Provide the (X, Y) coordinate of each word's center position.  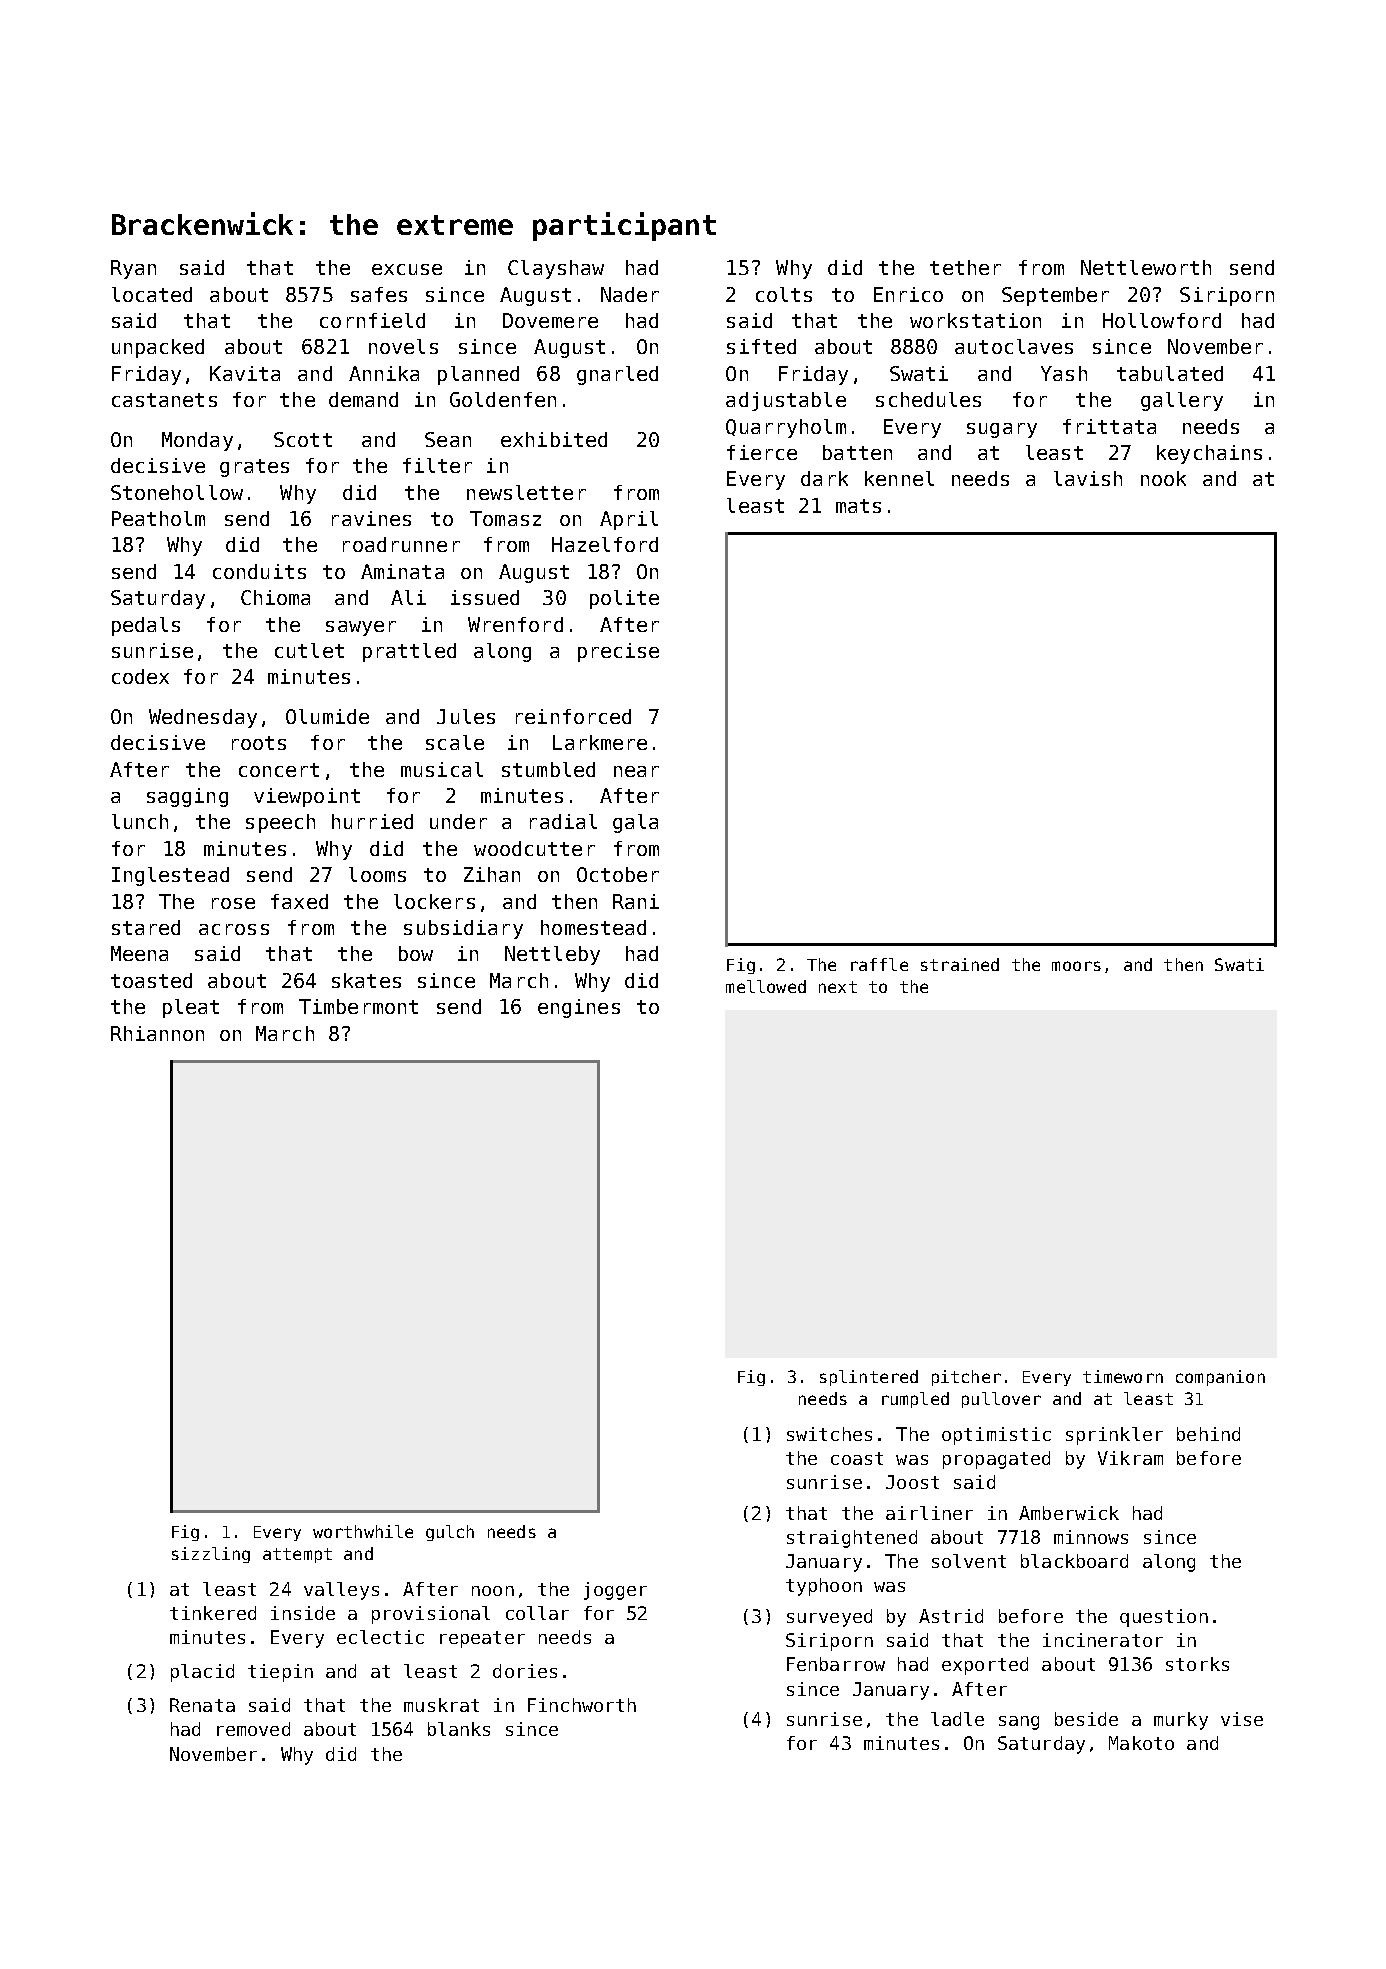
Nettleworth (1146, 267)
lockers (434, 901)
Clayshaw (556, 269)
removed (253, 1729)
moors (1076, 966)
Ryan (133, 269)
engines (579, 1008)
